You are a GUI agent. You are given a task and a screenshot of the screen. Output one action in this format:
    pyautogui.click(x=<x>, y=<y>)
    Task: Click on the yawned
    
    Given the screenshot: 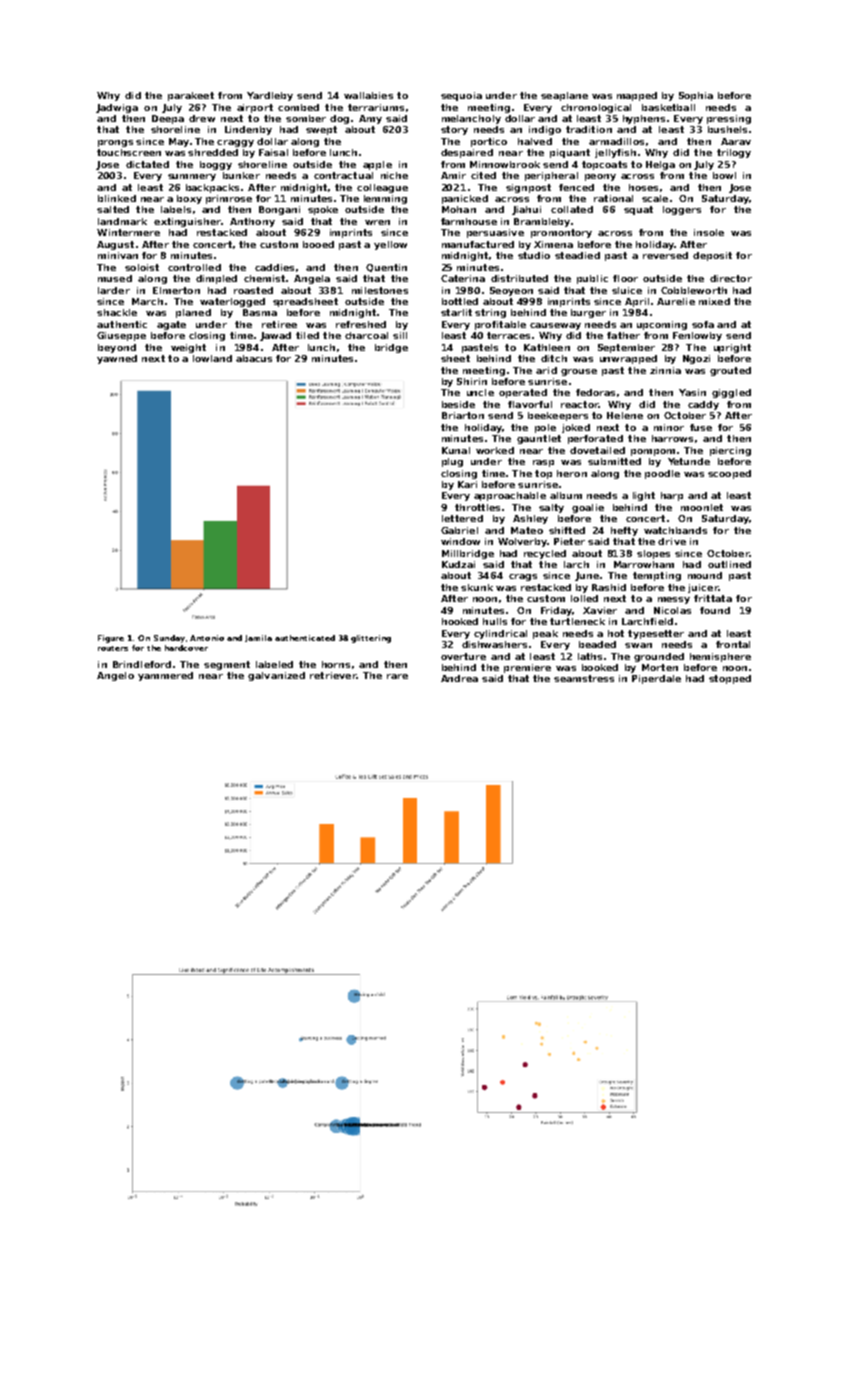 What is the action you would take?
    pyautogui.click(x=117, y=359)
